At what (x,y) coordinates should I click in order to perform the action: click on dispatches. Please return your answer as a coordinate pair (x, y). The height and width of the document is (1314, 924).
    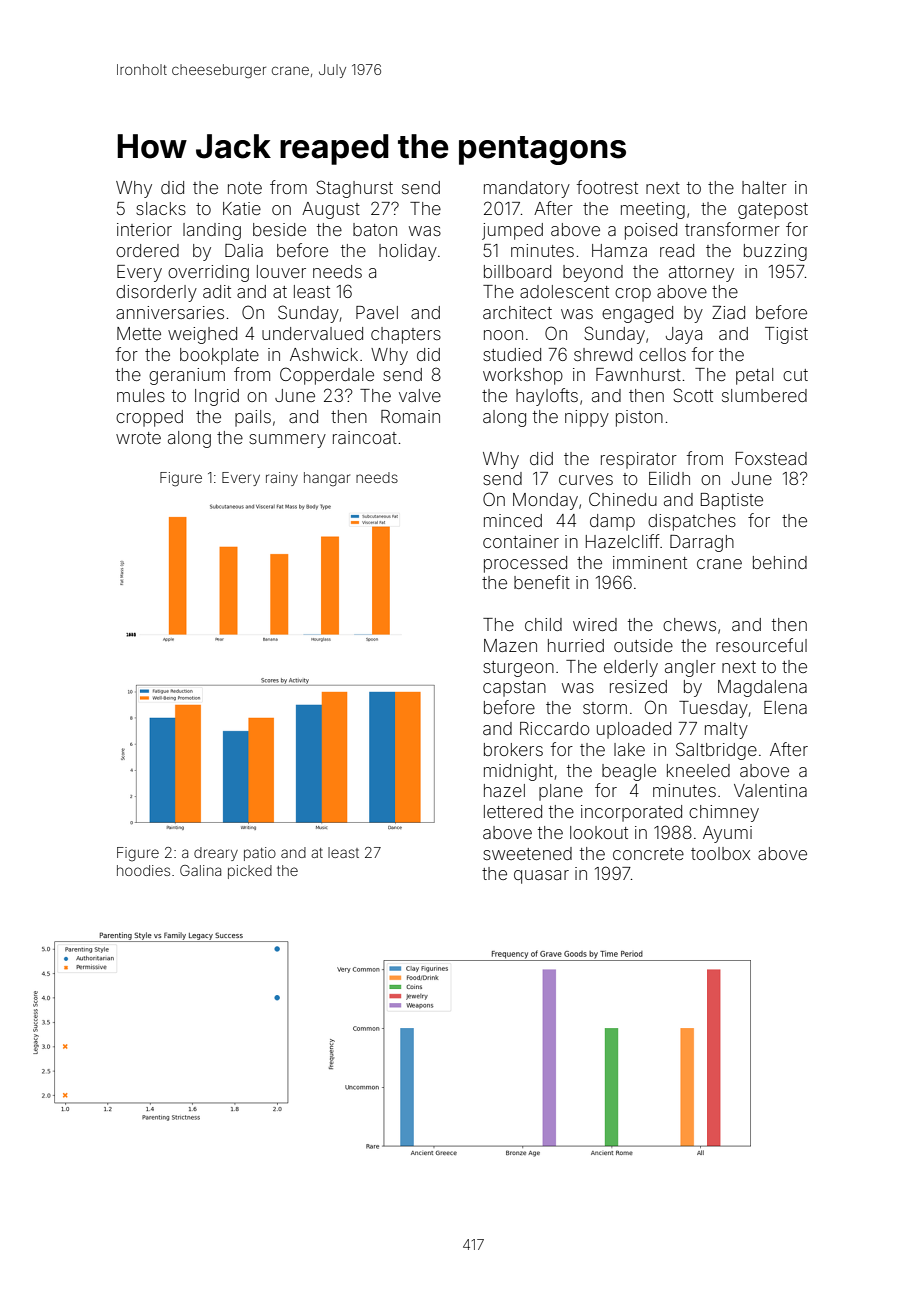
    Looking at the image, I should click on (692, 522).
